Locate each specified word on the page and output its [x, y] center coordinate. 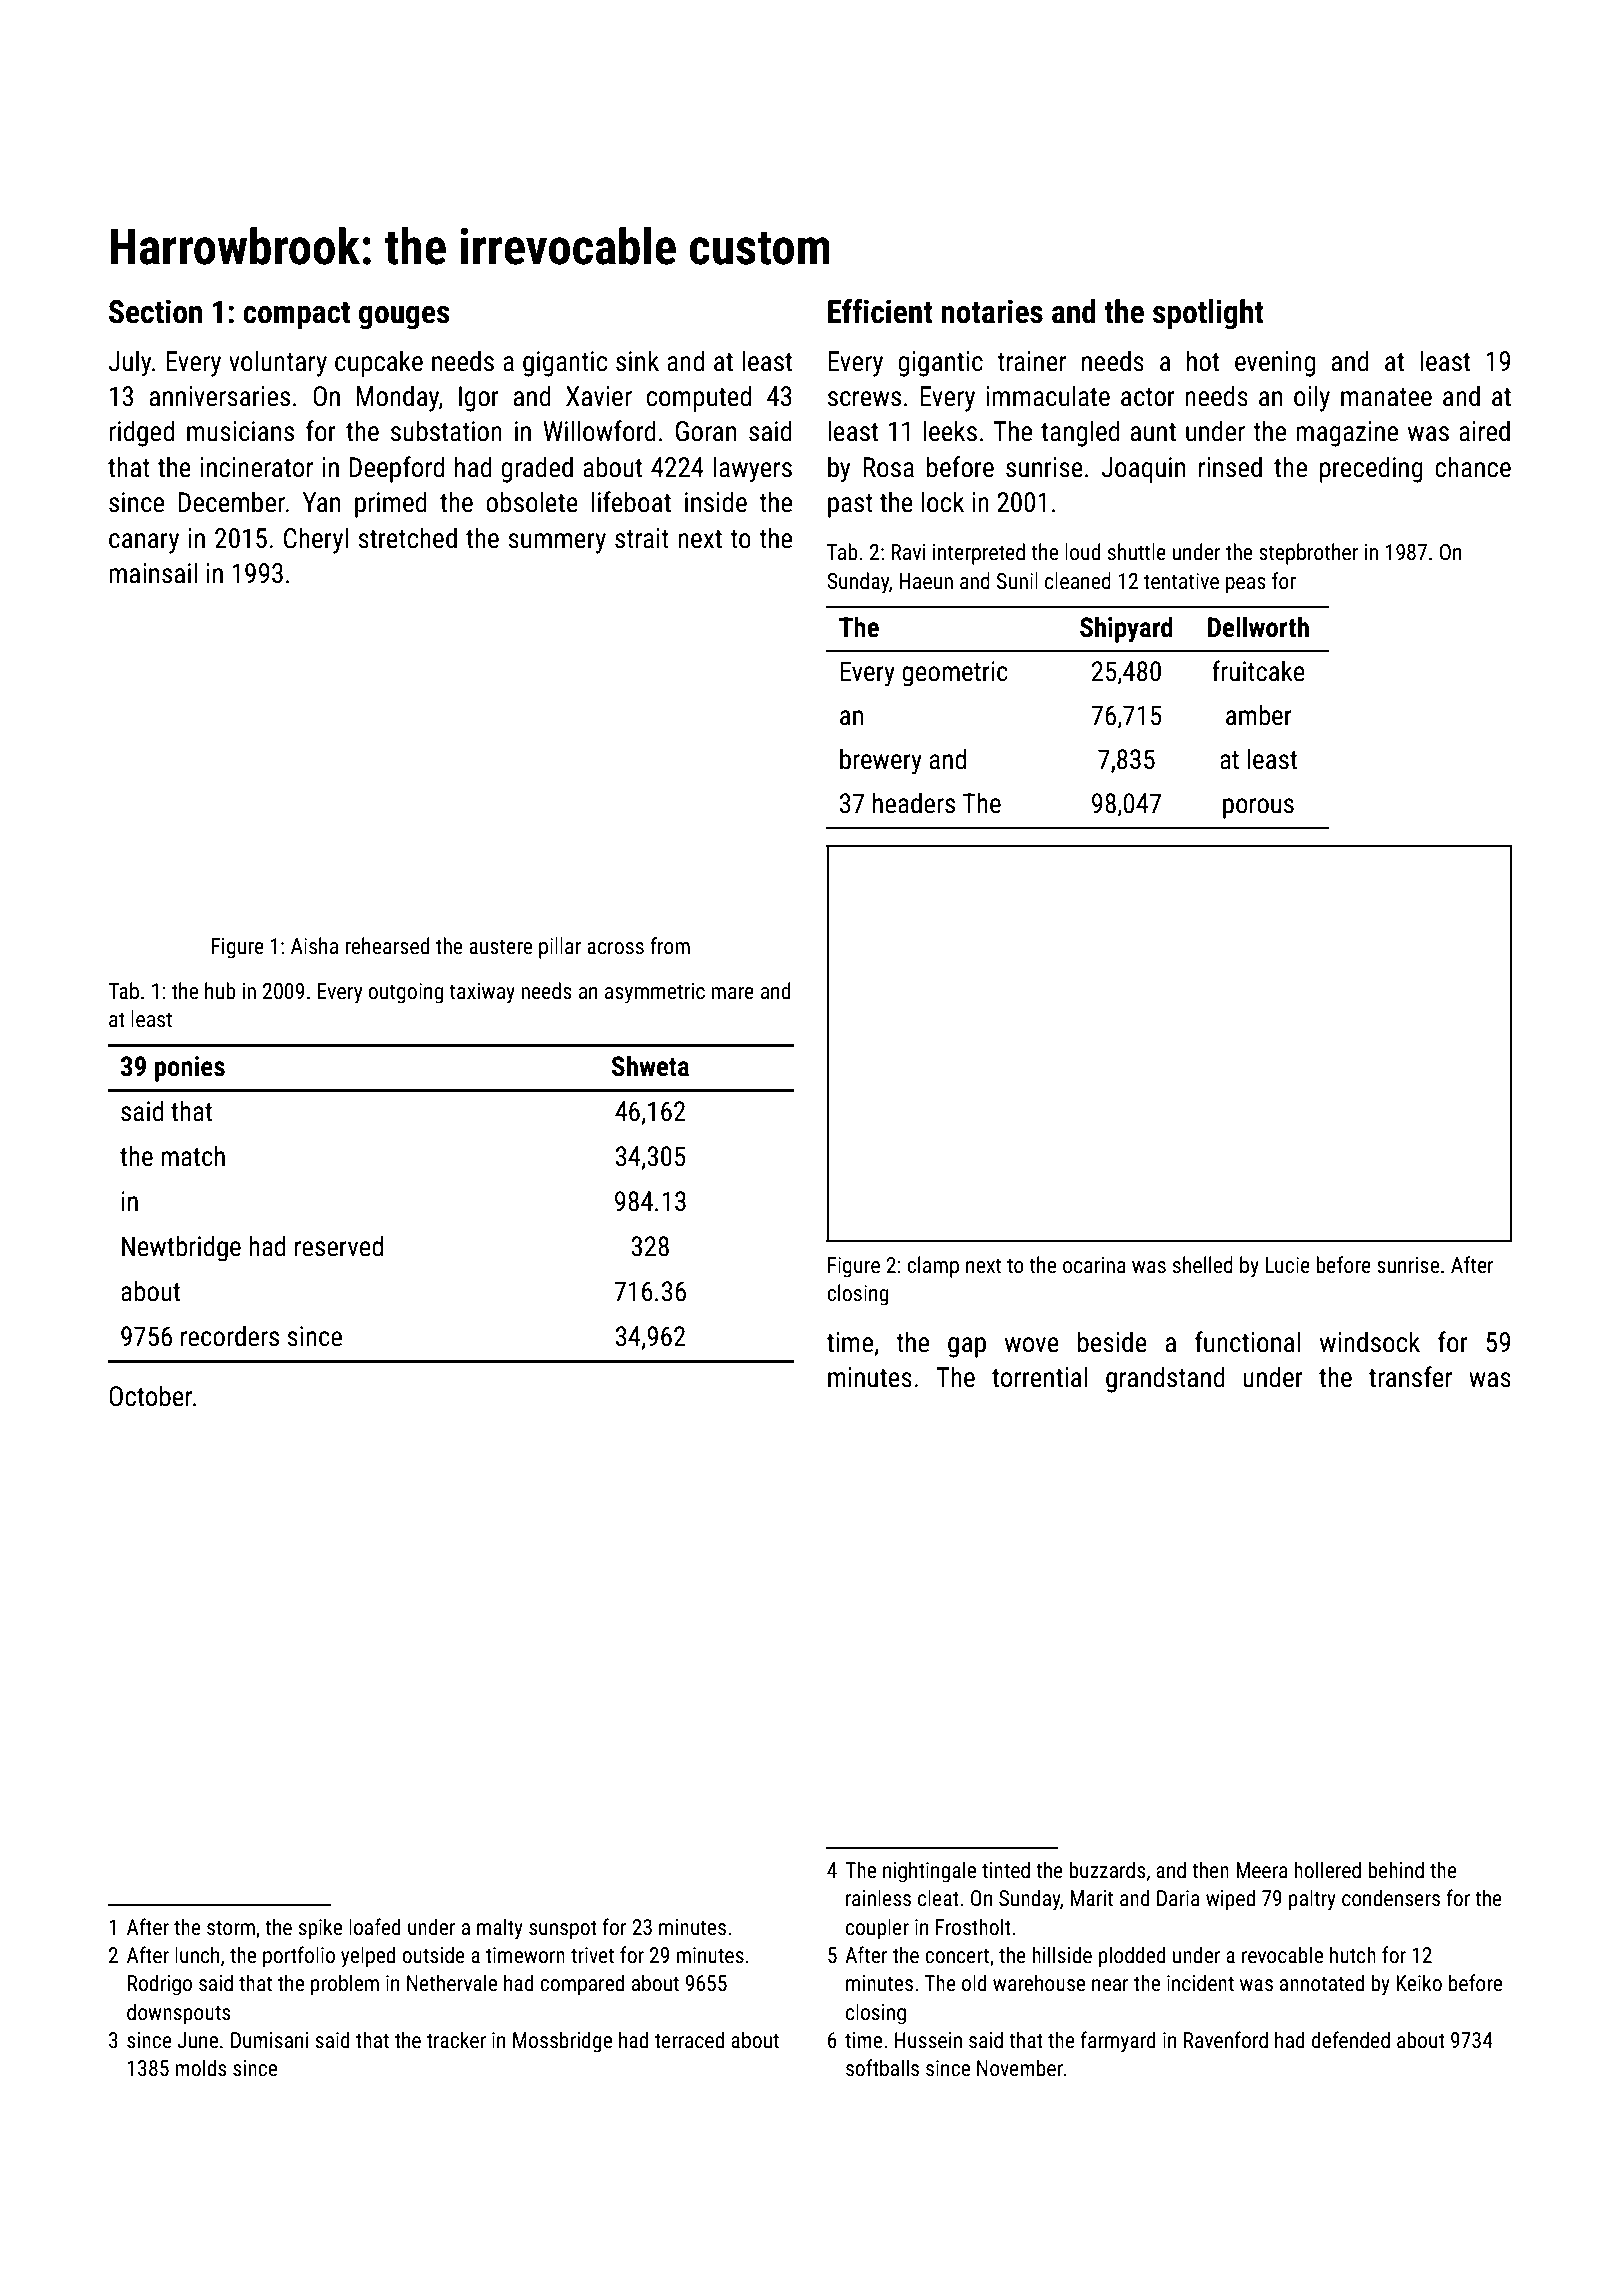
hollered [1327, 1869]
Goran [706, 431]
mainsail [153, 573]
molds [201, 2068]
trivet [592, 1955]
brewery [881, 761]
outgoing [405, 993]
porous [1258, 808]
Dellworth [1258, 627]
